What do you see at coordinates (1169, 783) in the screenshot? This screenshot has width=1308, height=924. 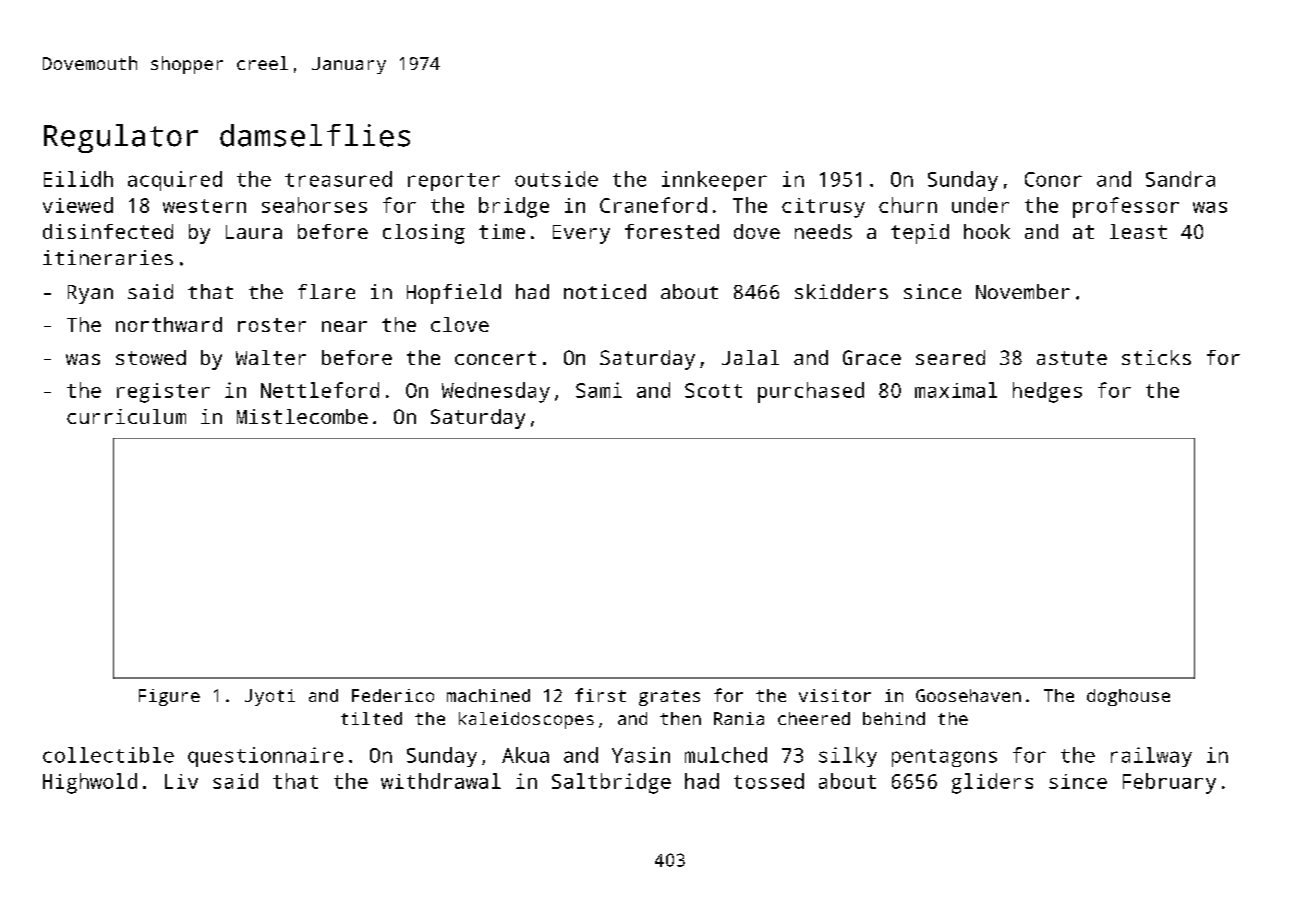 I see `February` at bounding box center [1169, 783].
